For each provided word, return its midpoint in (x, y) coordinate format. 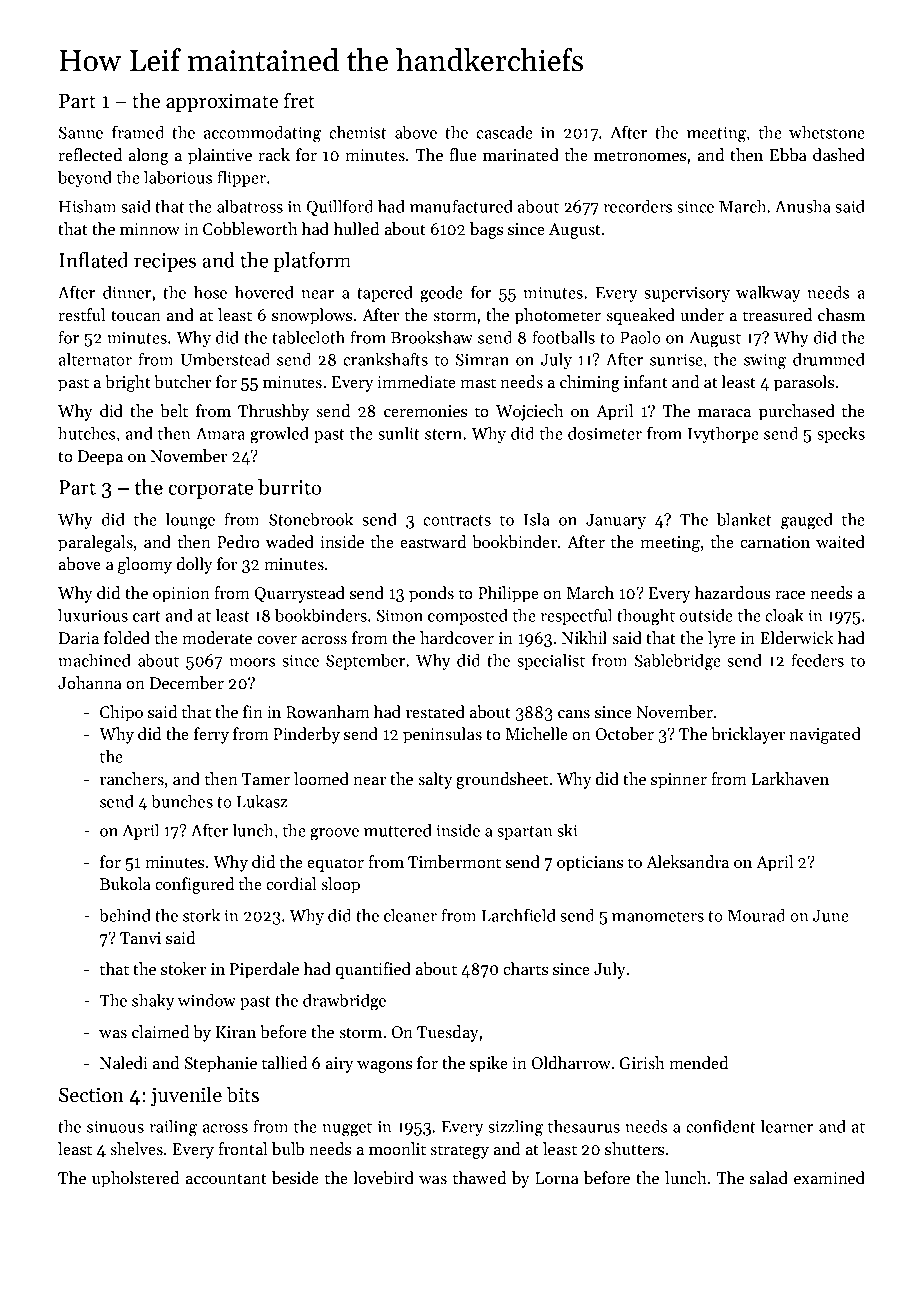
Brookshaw (432, 337)
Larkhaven (790, 778)
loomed (321, 778)
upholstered (135, 1179)
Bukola (125, 883)
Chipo (121, 713)
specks (841, 435)
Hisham (87, 206)
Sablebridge (678, 662)
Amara (220, 434)
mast (478, 383)
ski (567, 830)
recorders (637, 206)
